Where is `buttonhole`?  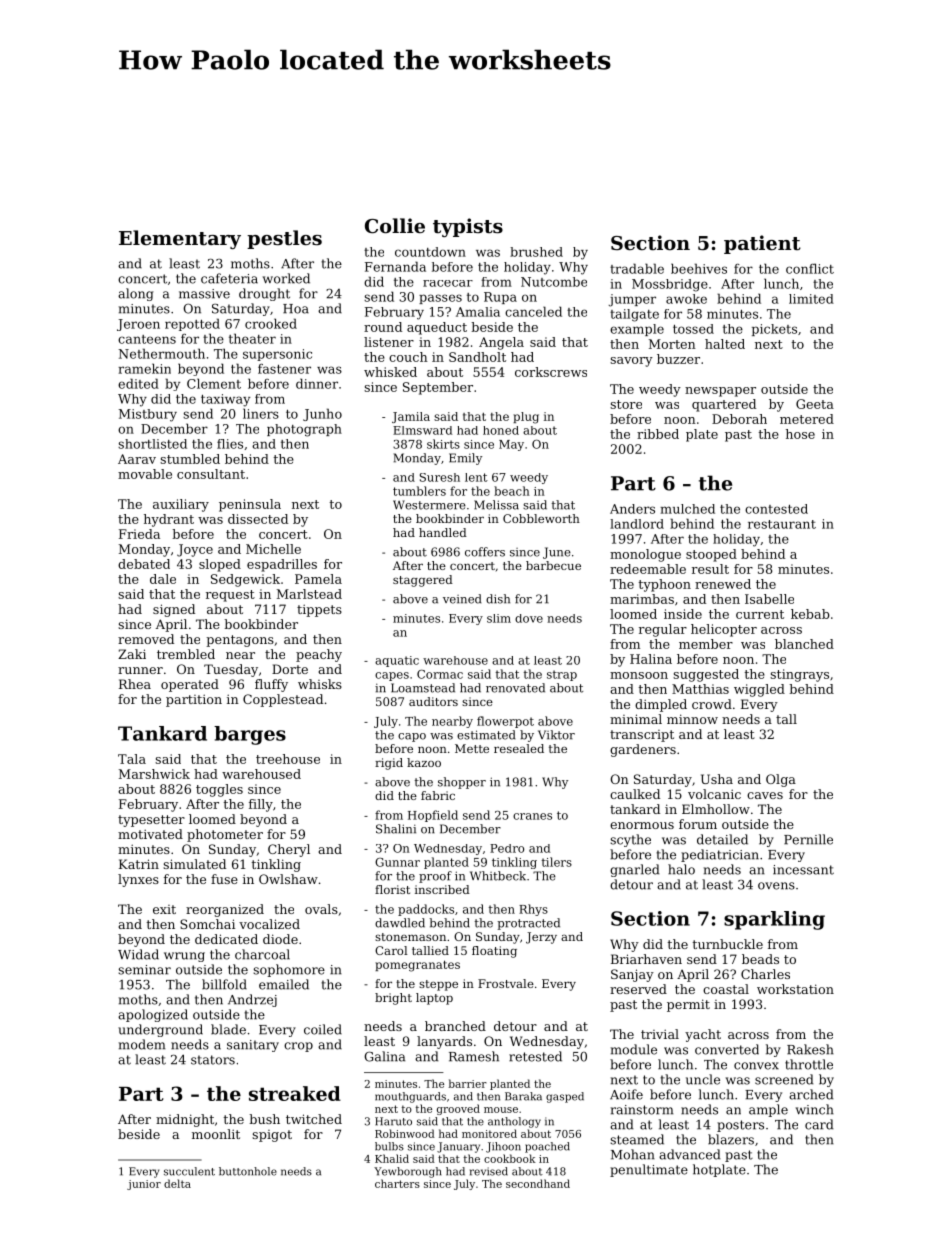
buttonhole is located at coordinates (248, 1171).
